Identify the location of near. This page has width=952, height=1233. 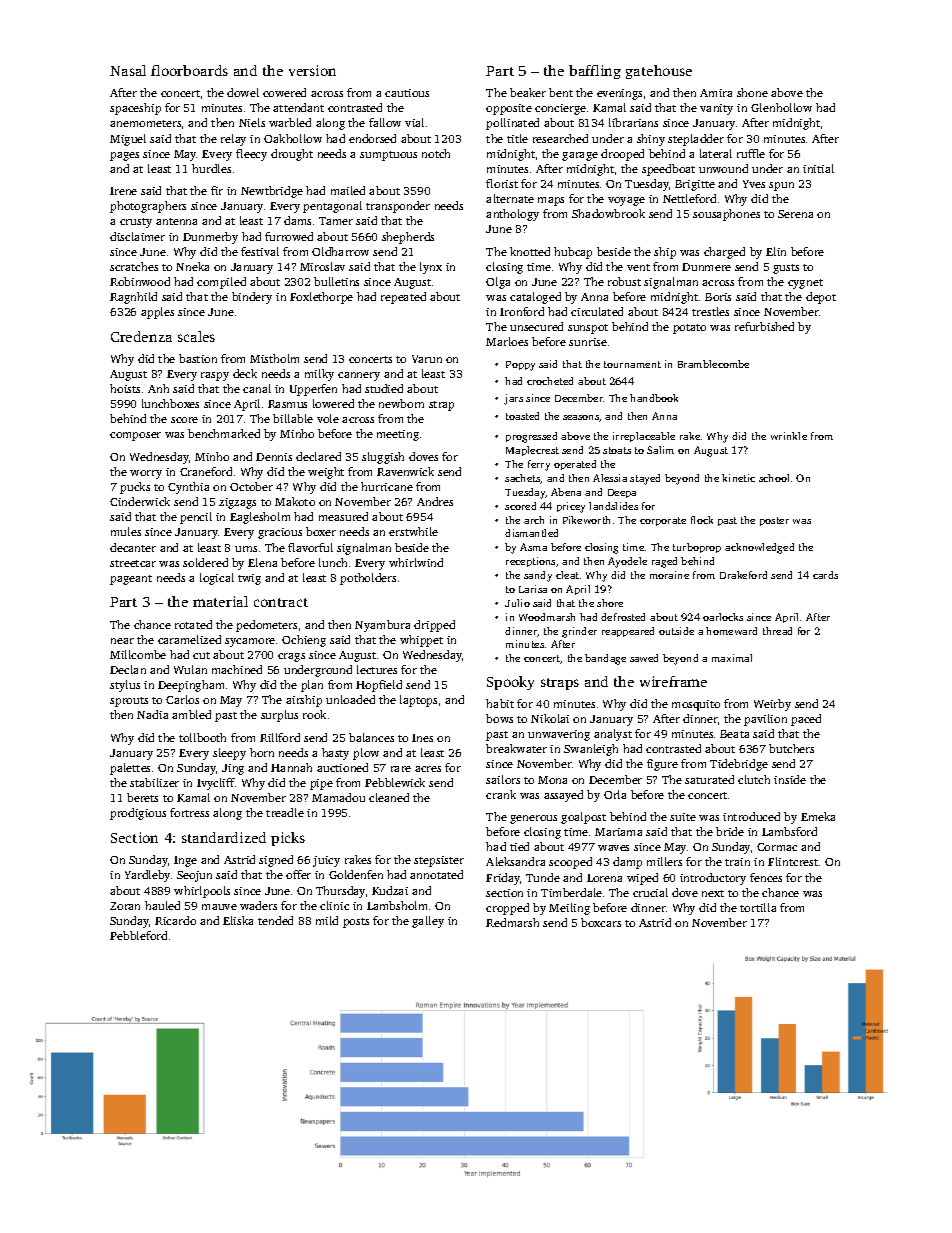
(122, 641).
